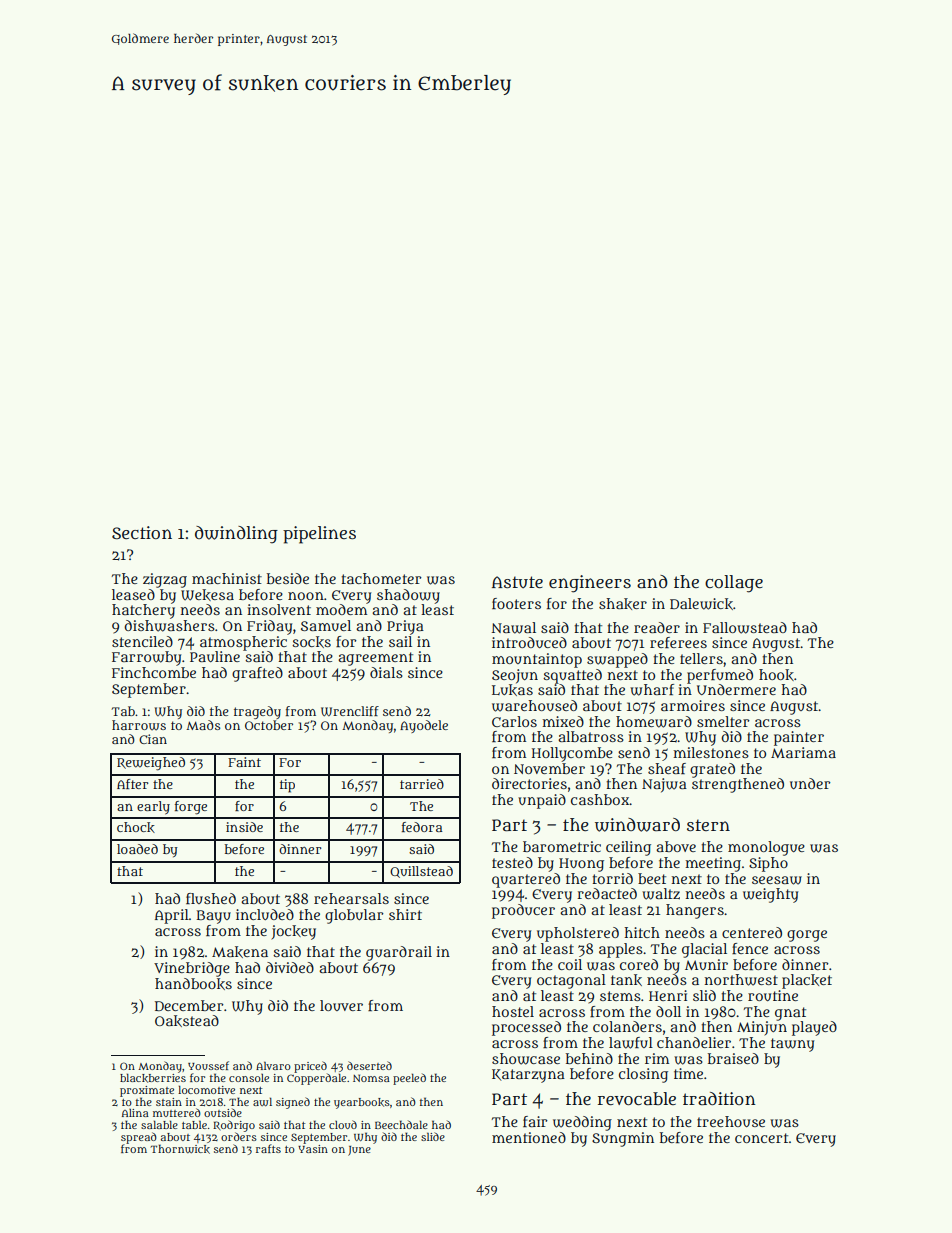 The width and height of the document is (952, 1233). Describe the element at coordinates (570, 964) in the document. I see `coil` at that location.
